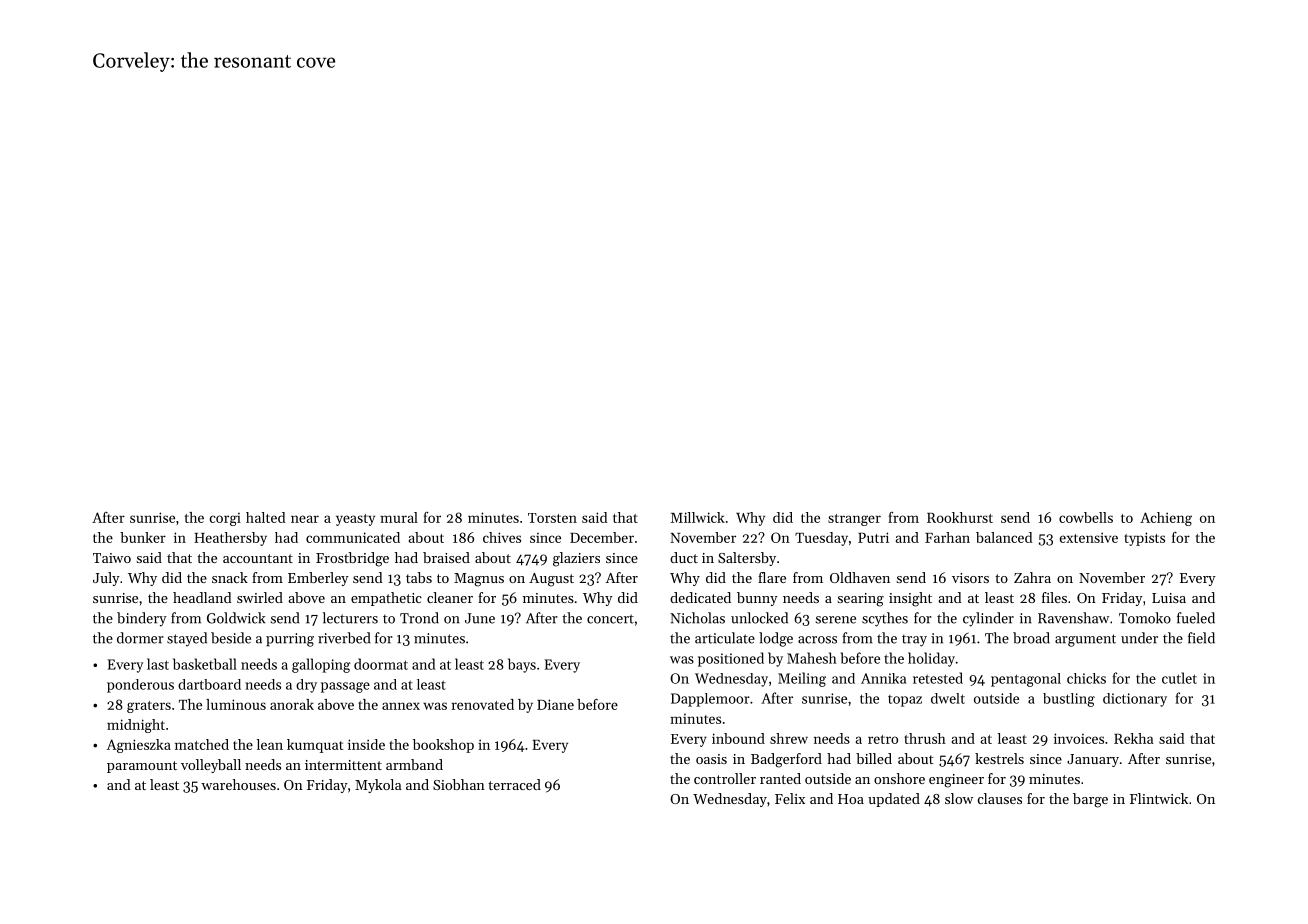 This document has width=1308, height=924. Describe the element at coordinates (1144, 539) in the document. I see `typists` at that location.
